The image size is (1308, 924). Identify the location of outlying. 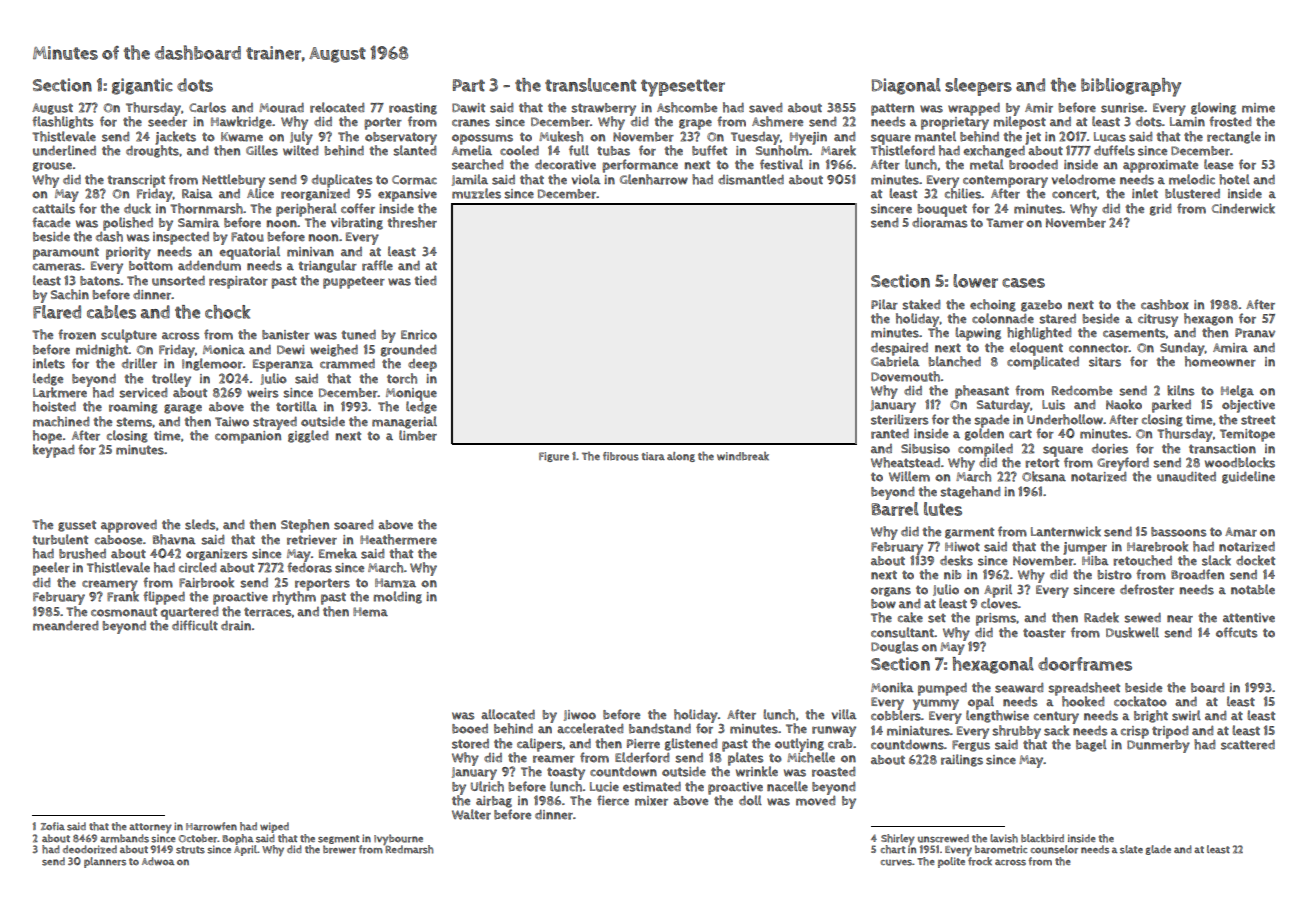
(799, 745).
